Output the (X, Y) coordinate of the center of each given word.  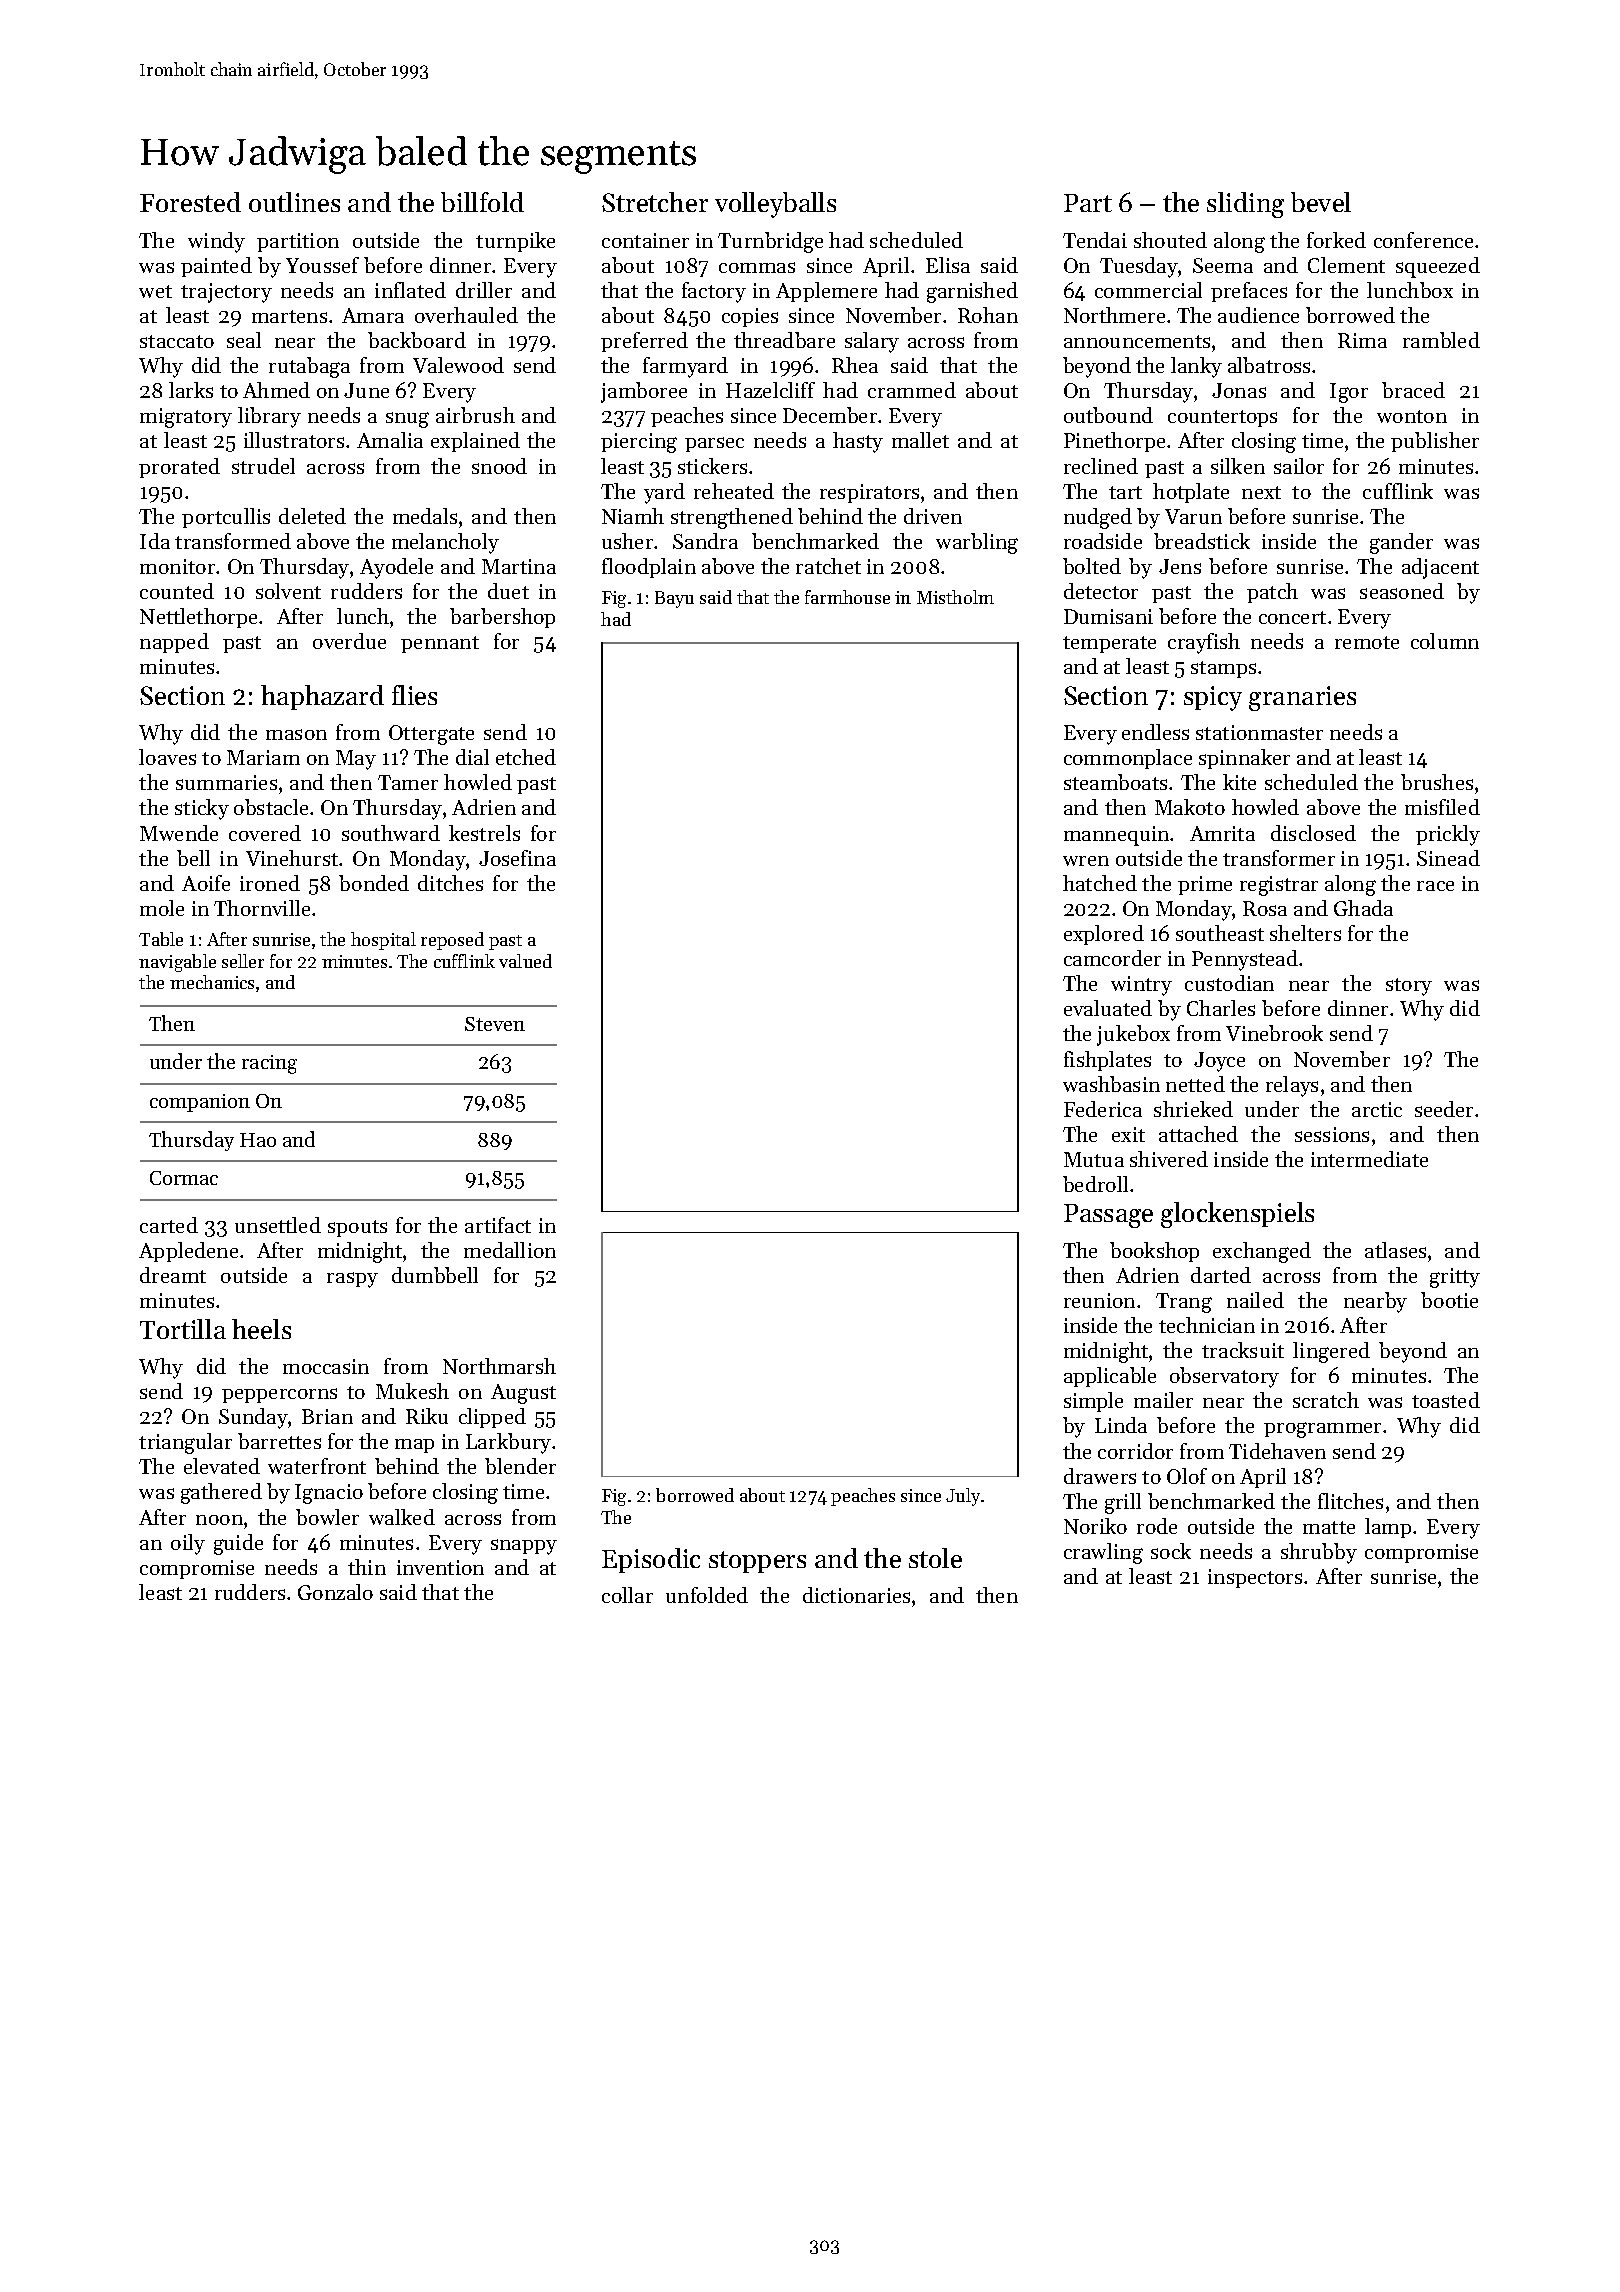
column (1445, 641)
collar (627, 1595)
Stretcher (655, 202)
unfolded (707, 1595)
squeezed (1438, 267)
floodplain (649, 568)
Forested (190, 202)
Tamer (408, 782)
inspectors (1255, 1578)
